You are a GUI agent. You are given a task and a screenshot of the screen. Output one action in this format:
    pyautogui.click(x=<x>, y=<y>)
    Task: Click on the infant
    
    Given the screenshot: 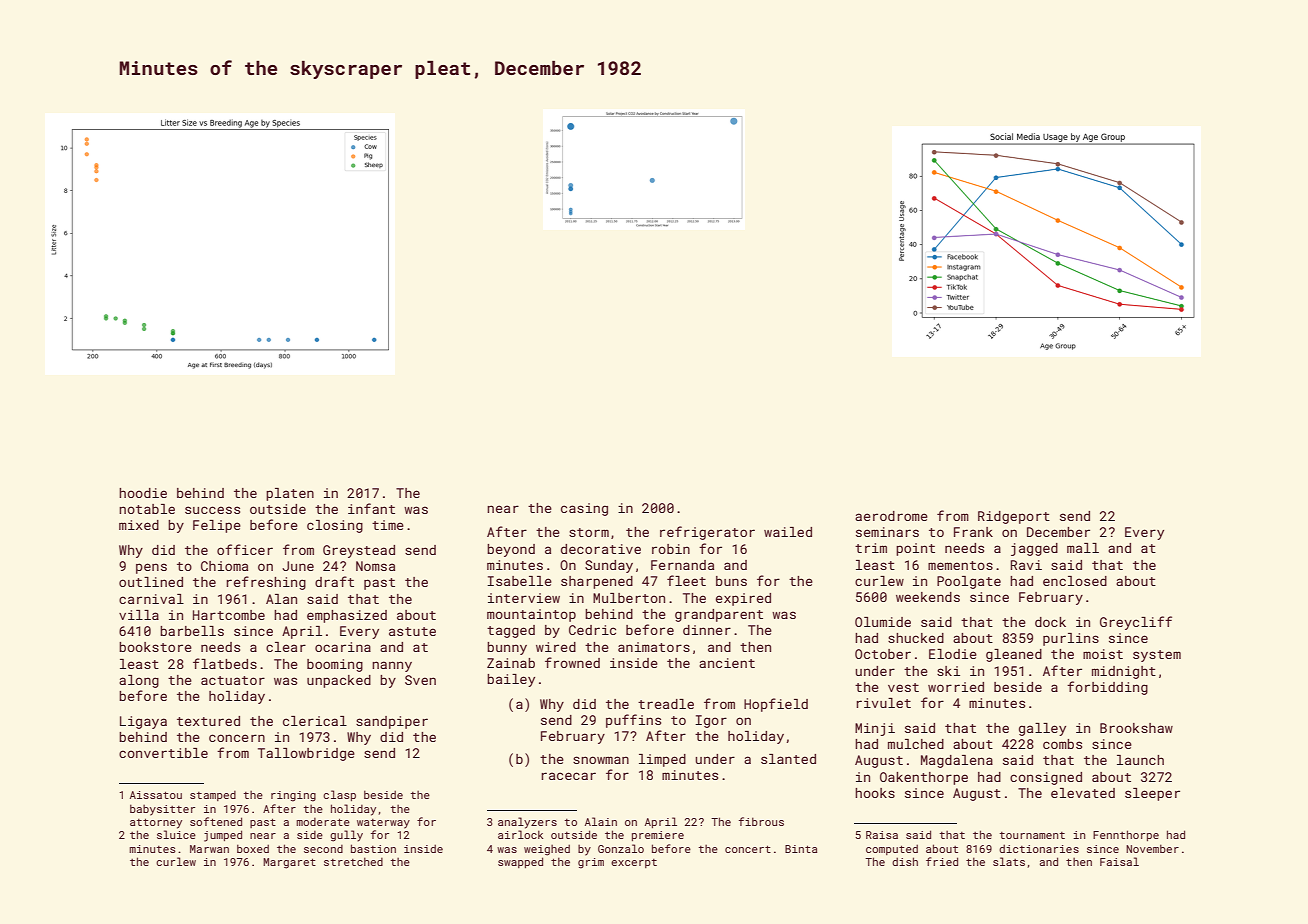 What is the action you would take?
    pyautogui.click(x=371, y=508)
